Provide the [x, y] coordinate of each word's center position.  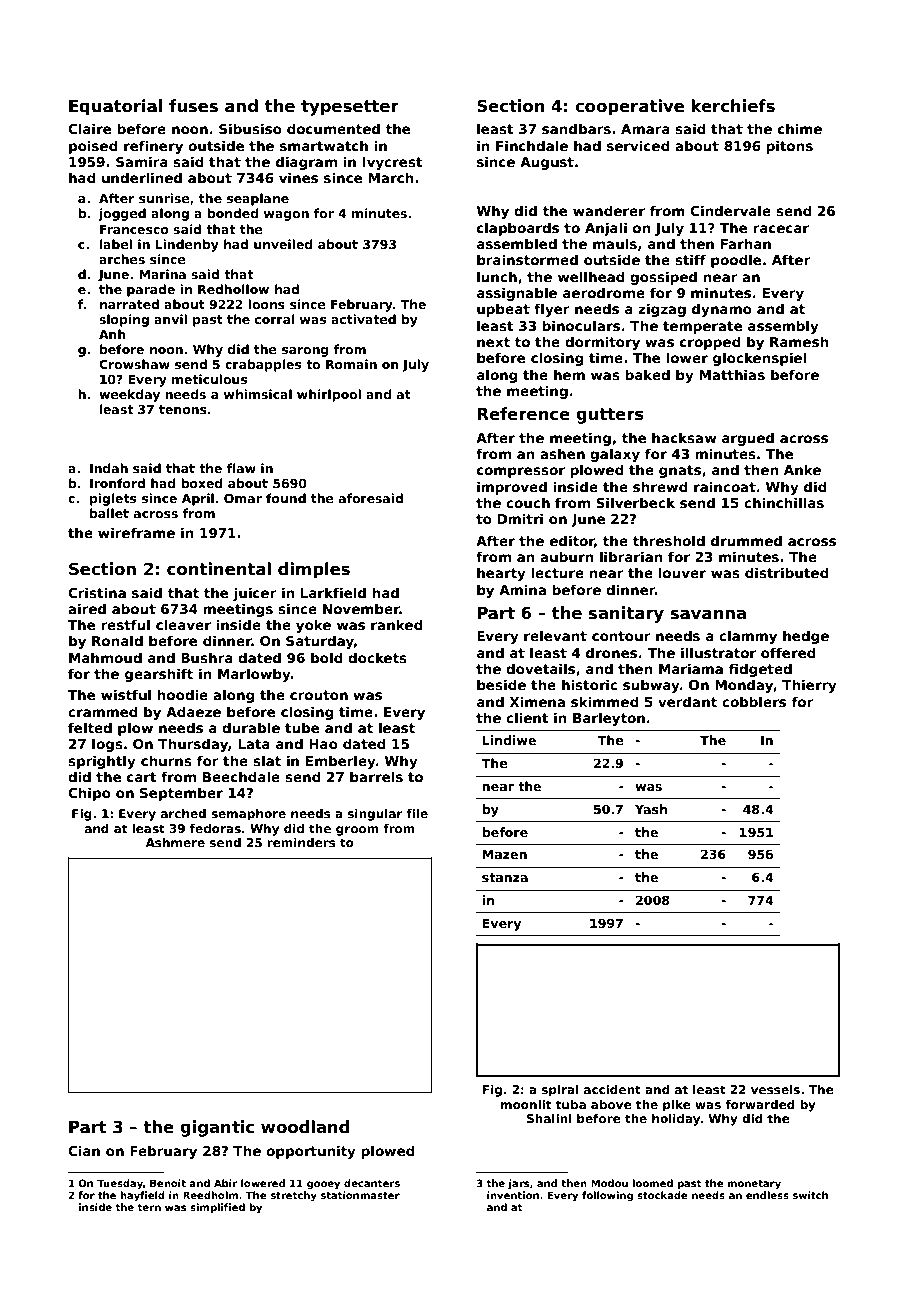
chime [800, 128]
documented [333, 128]
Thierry [809, 686]
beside [501, 684]
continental [219, 569]
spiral [560, 1091]
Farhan [746, 243]
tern [149, 1207]
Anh [112, 334]
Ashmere [175, 842]
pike [677, 1106]
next [493, 342]
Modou [609, 1183]
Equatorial [115, 107]
